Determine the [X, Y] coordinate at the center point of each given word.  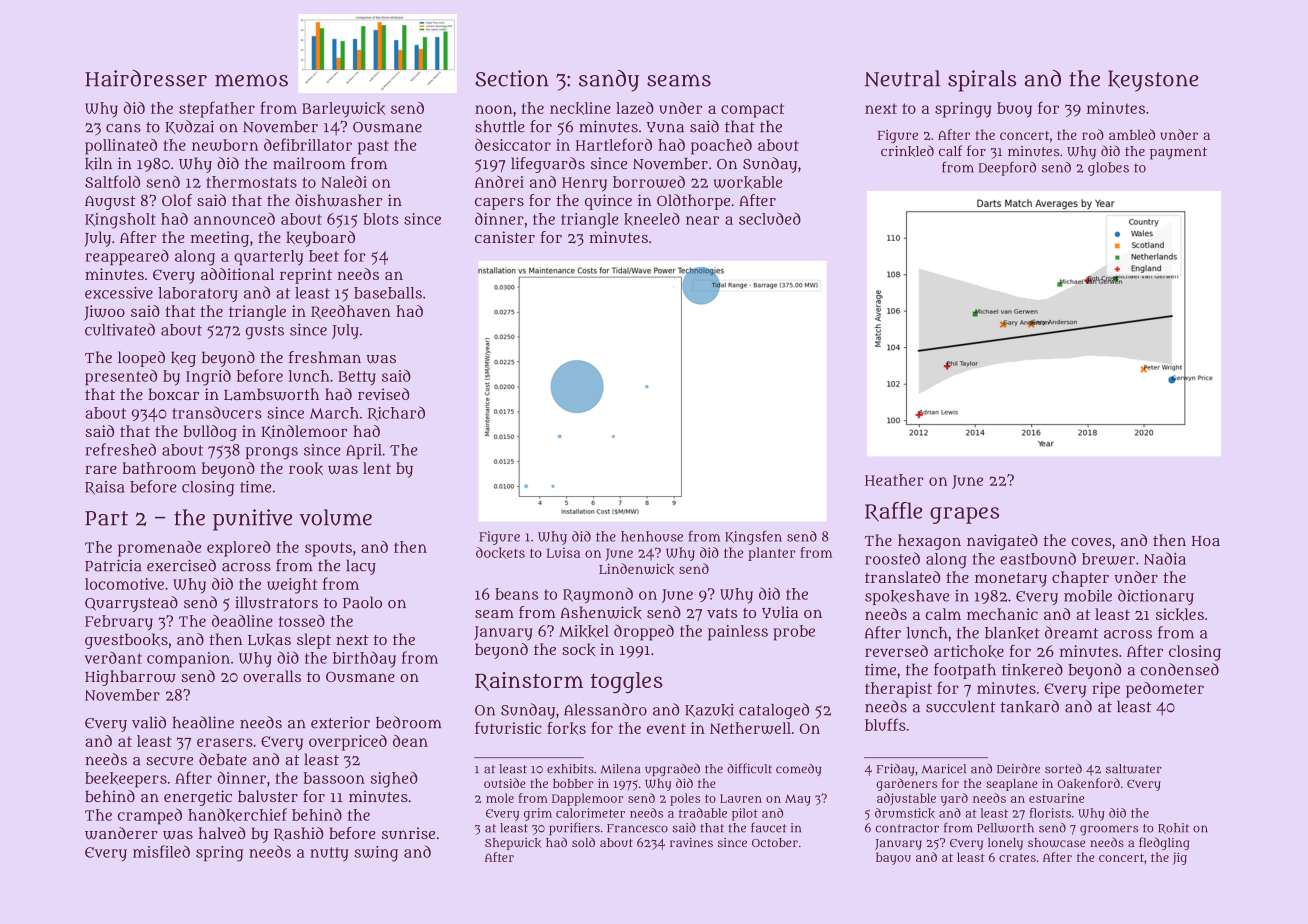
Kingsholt [120, 221]
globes [1108, 169]
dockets [500, 553]
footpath [965, 671]
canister [505, 237]
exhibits [570, 769]
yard [954, 799]
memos [251, 80]
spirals [982, 81]
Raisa [105, 488]
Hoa [1206, 541]
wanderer [121, 833]
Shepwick [513, 844]
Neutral [902, 78]
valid [149, 722]
